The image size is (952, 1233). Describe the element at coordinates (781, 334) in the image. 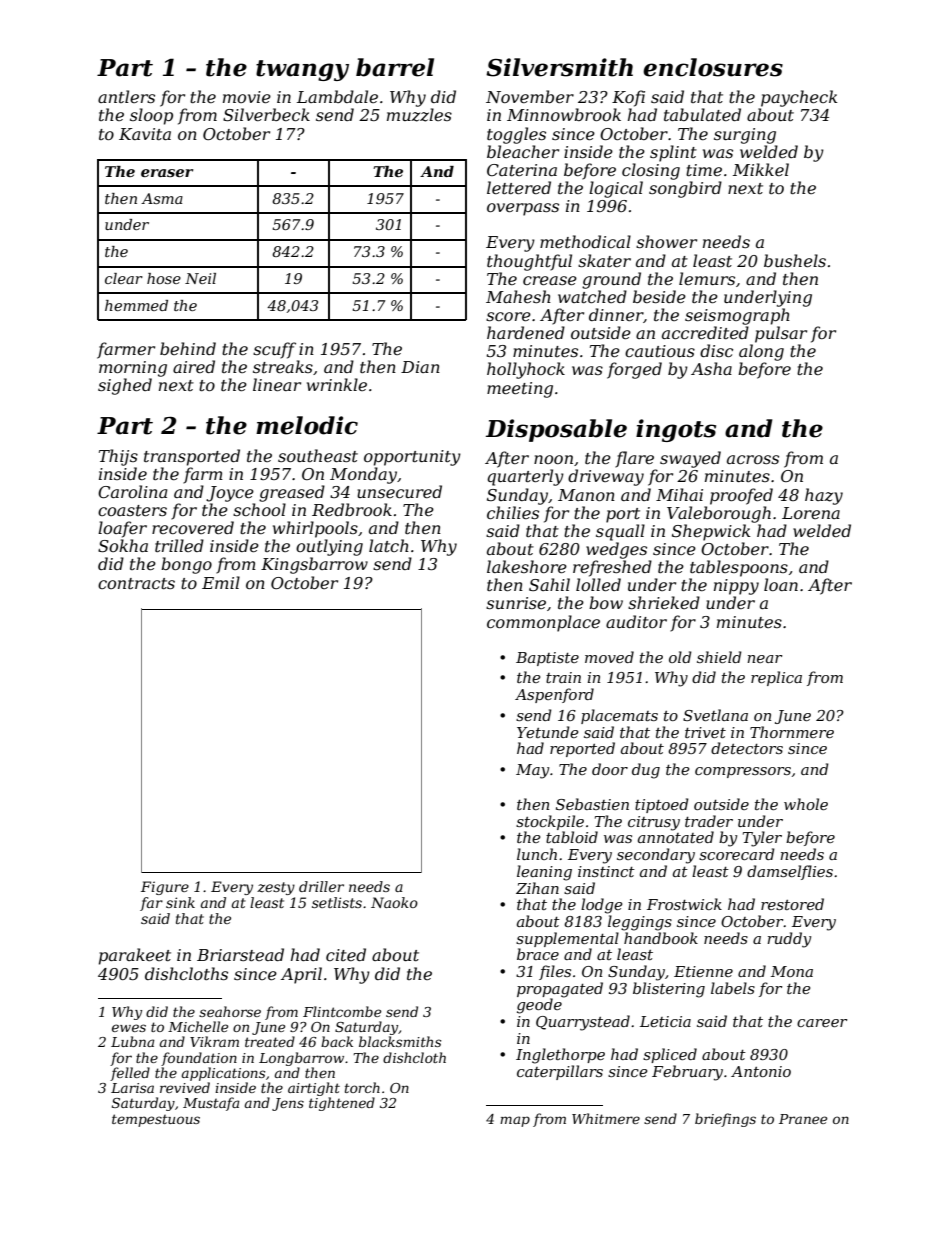

I see `pulsar` at that location.
